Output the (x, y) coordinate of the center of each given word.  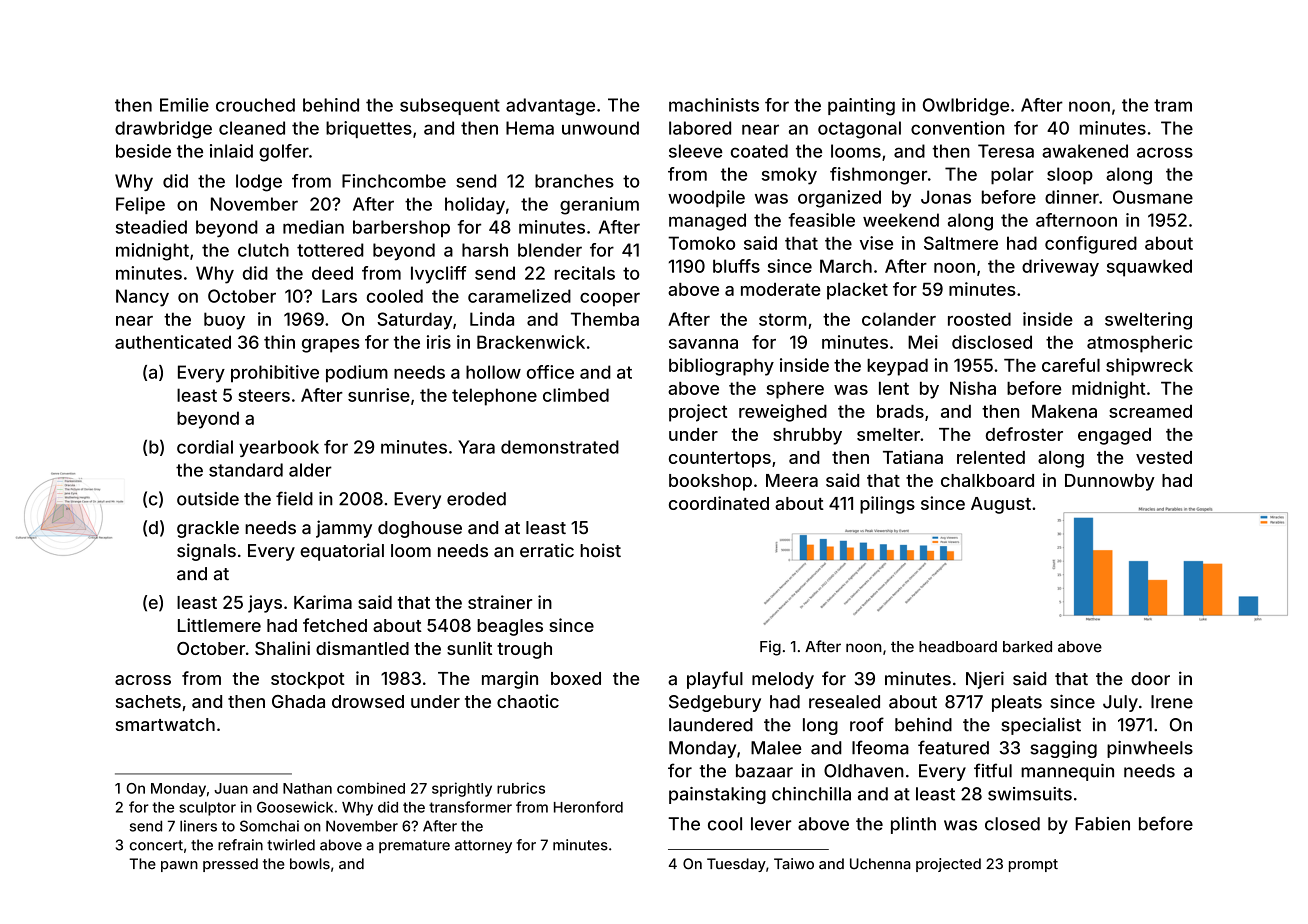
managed (707, 222)
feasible (821, 220)
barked (1027, 647)
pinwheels (1150, 749)
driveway (1060, 268)
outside (208, 499)
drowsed (368, 701)
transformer (470, 807)
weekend (901, 220)
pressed (230, 865)
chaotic (528, 701)
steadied (151, 227)
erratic (547, 550)
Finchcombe (394, 181)
